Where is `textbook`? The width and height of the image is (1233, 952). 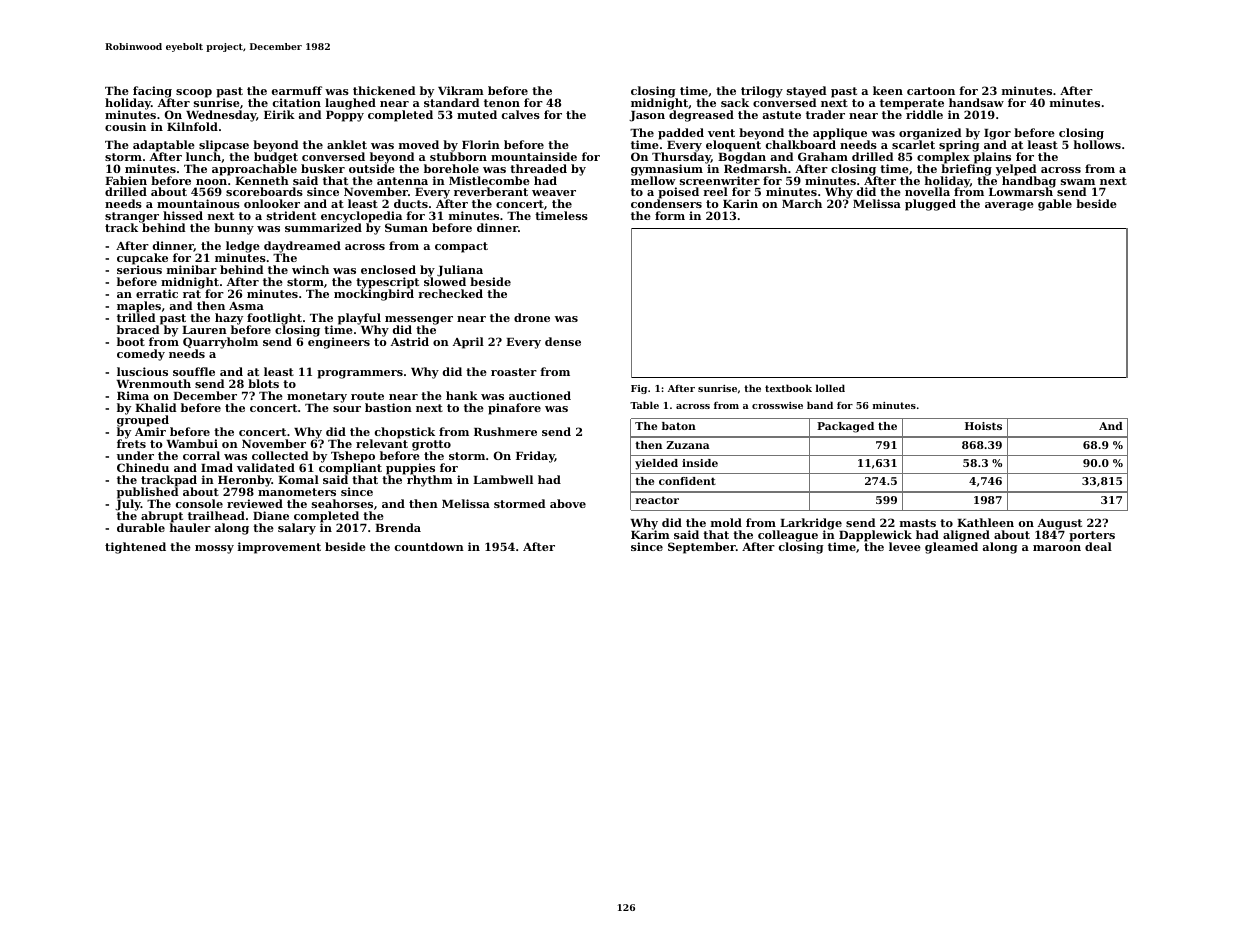 textbook is located at coordinates (788, 388).
